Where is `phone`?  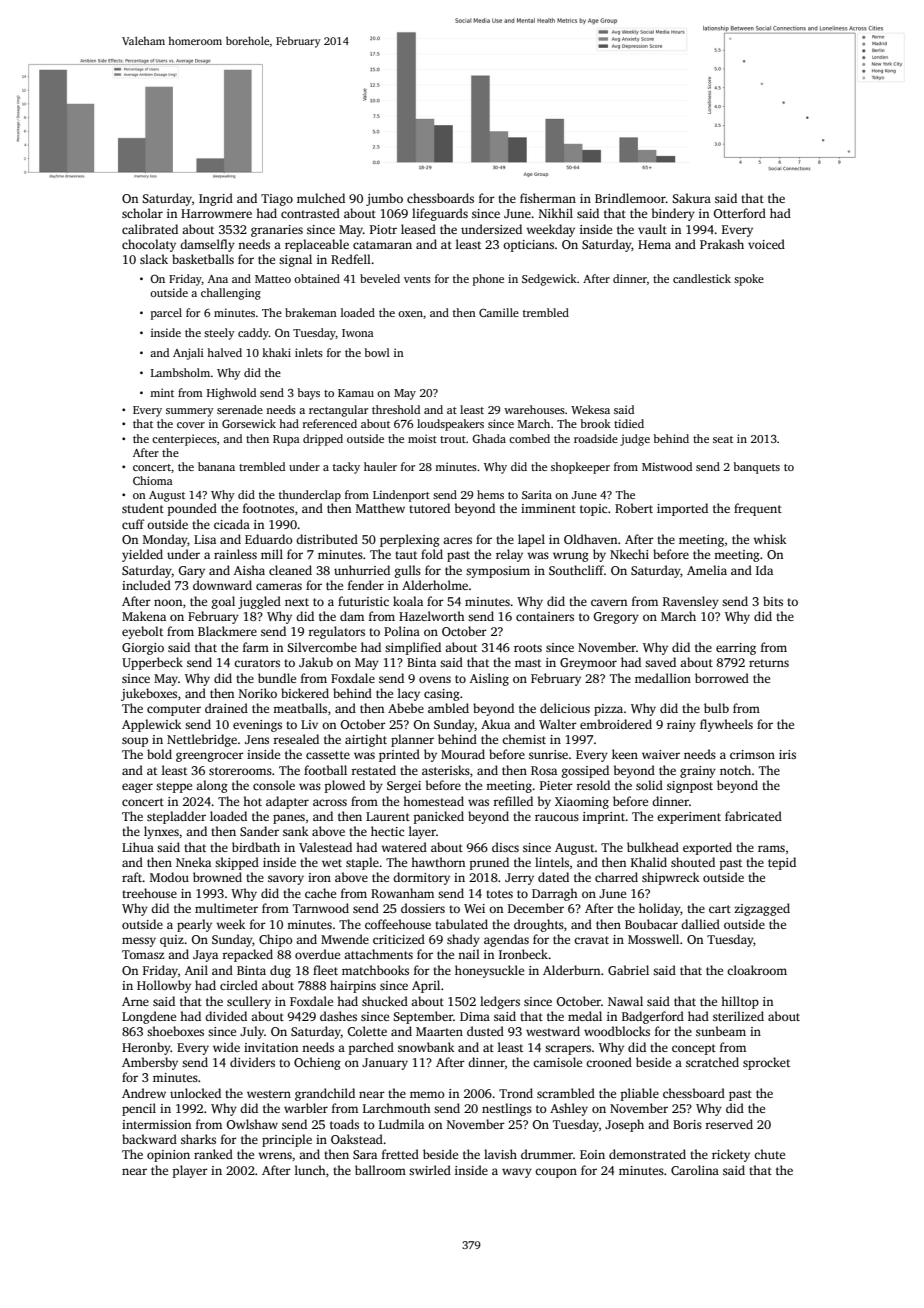
phone is located at coordinates (488, 280).
